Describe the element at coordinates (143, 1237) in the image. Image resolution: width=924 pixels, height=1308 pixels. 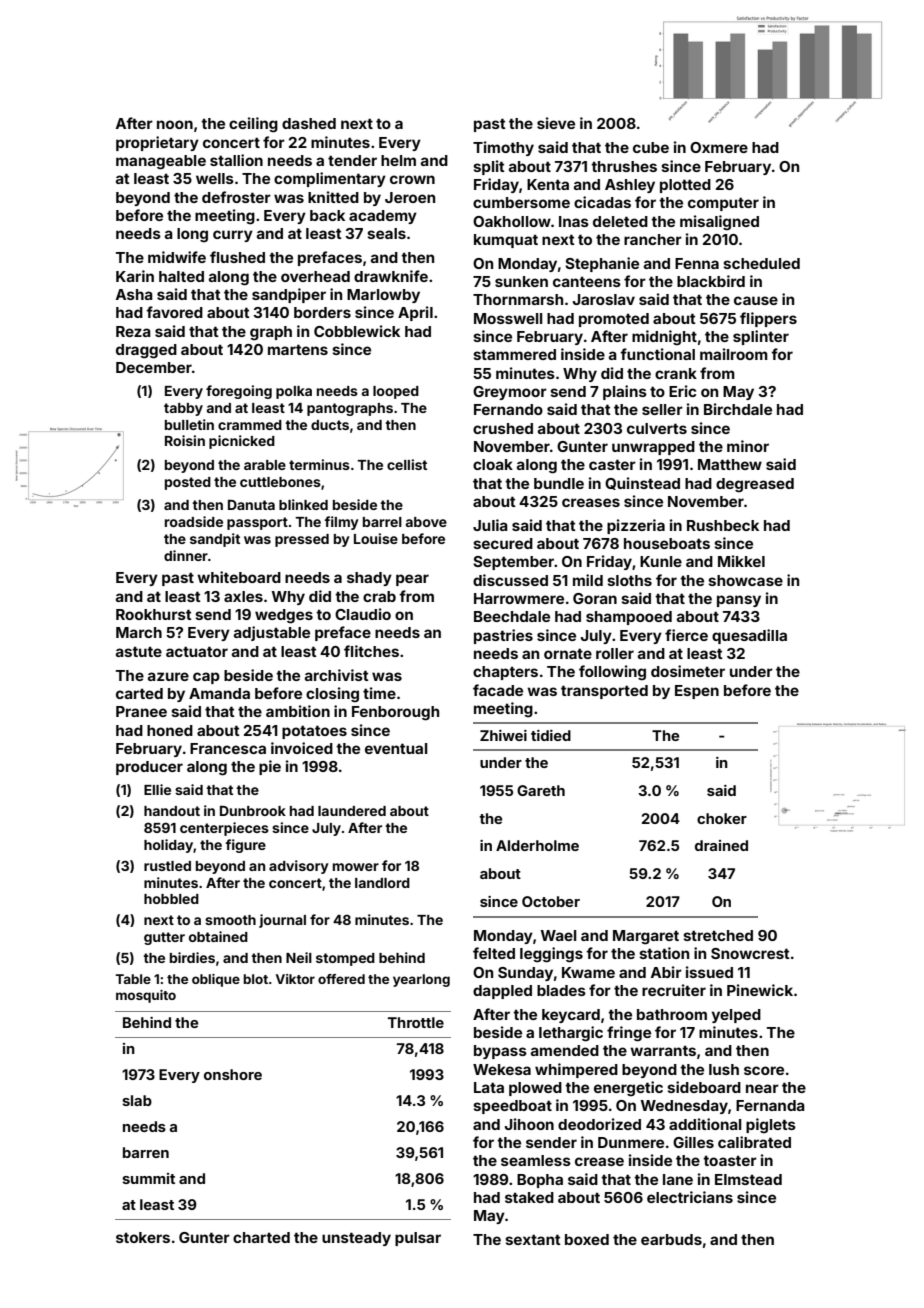
I see `stokers` at that location.
